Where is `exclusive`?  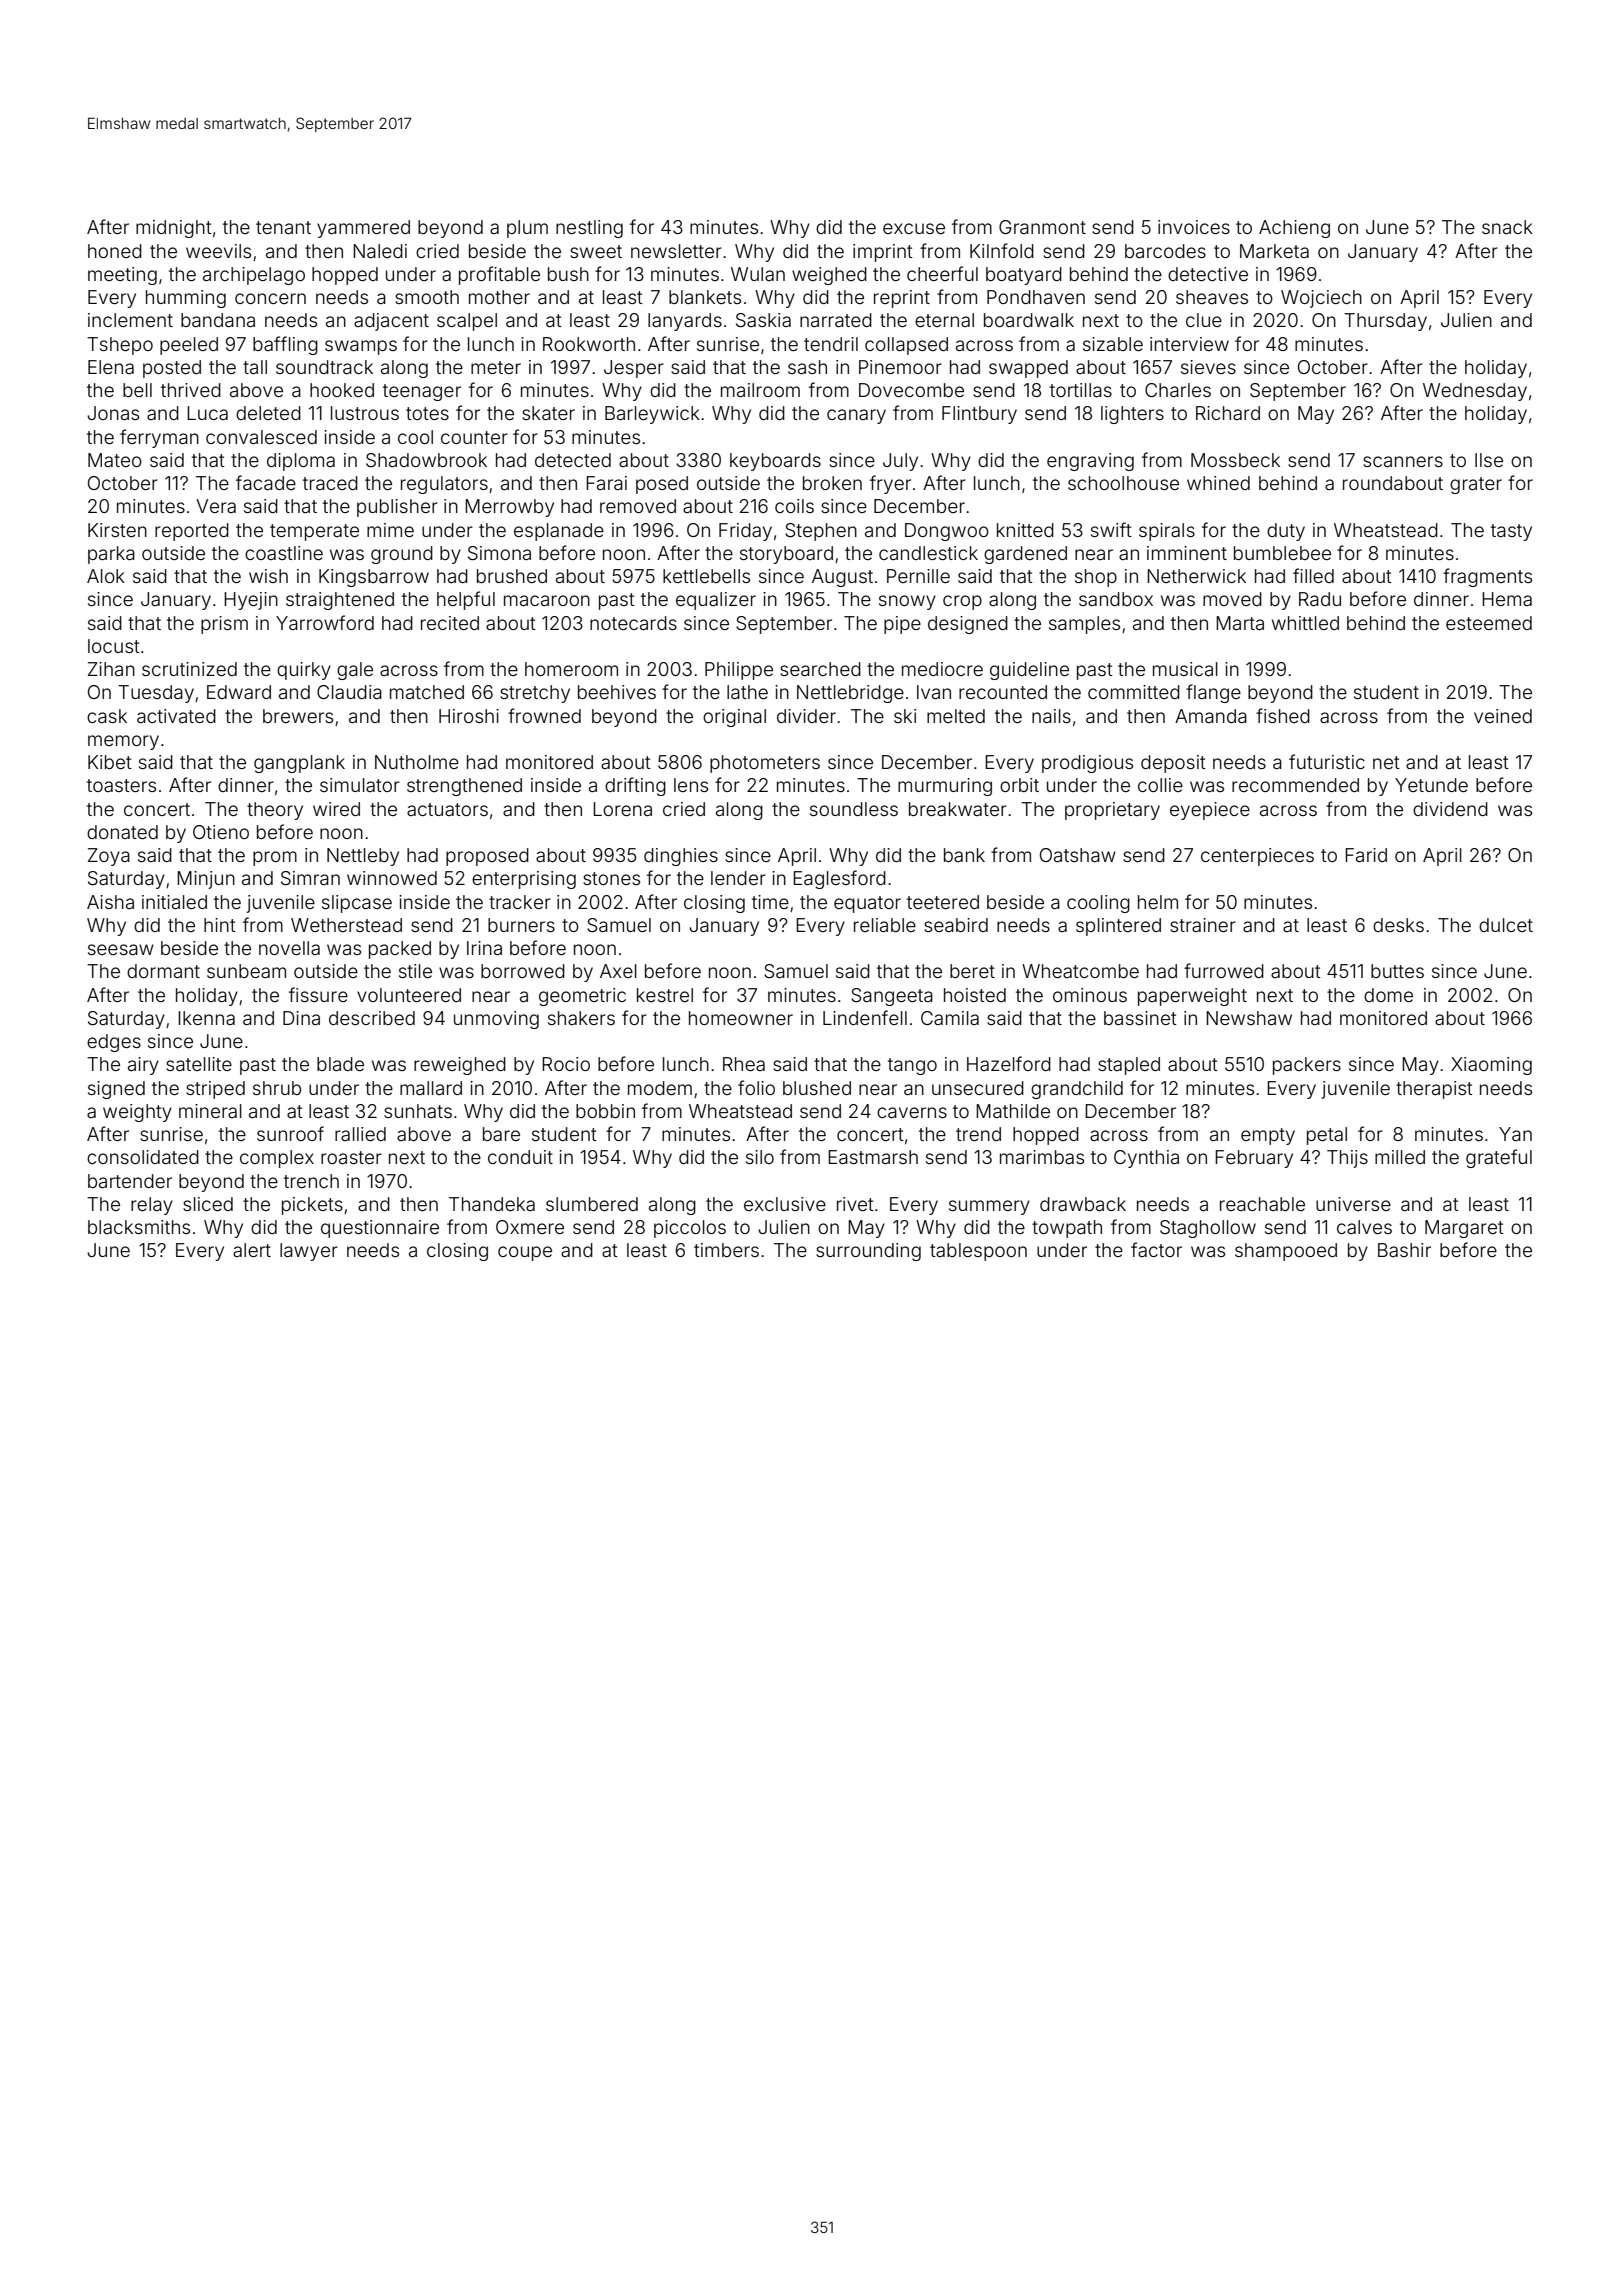 exclusive is located at coordinates (785, 1204).
